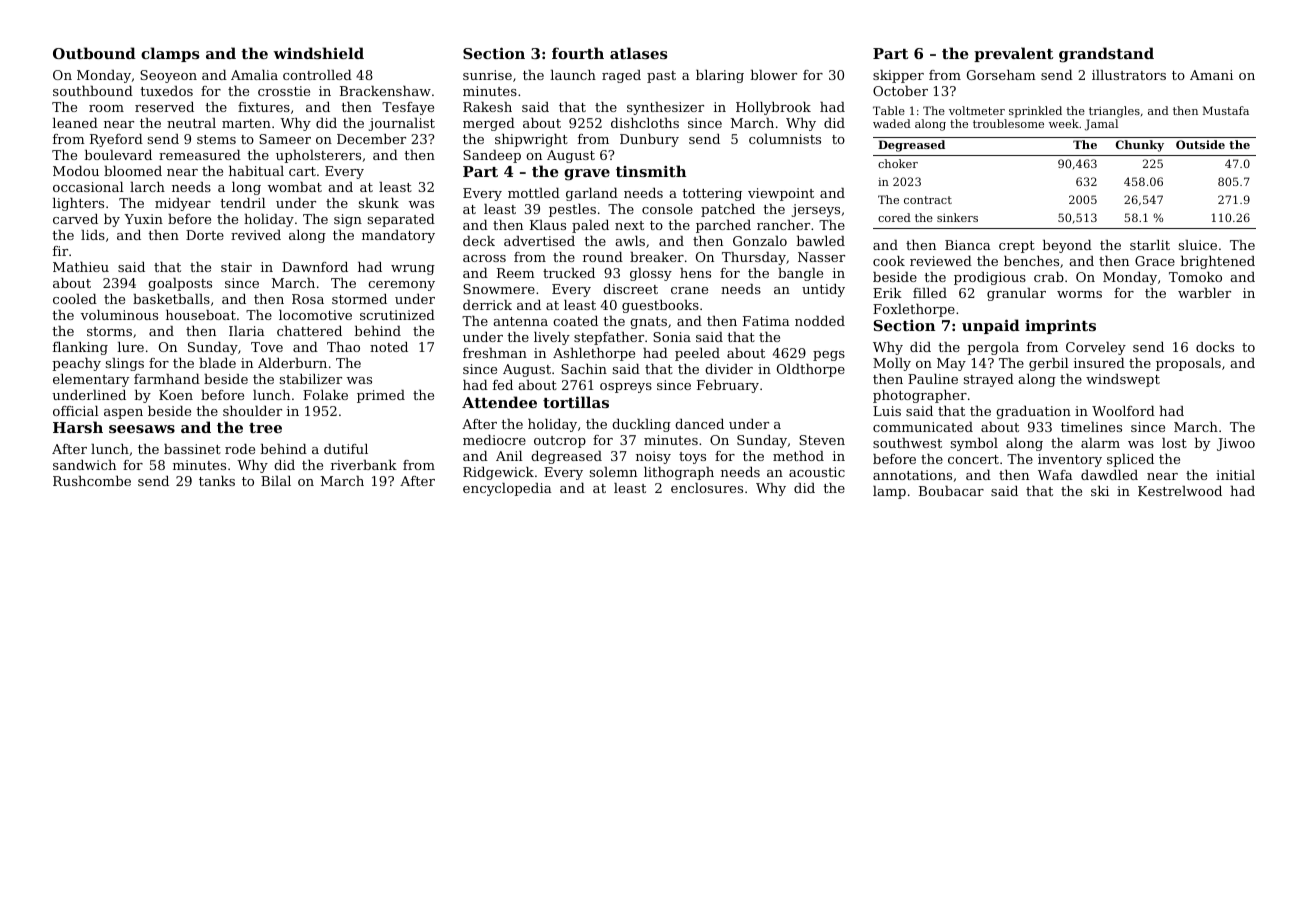 The height and width of the screenshot is (924, 1308). I want to click on ceremony, so click(401, 286).
